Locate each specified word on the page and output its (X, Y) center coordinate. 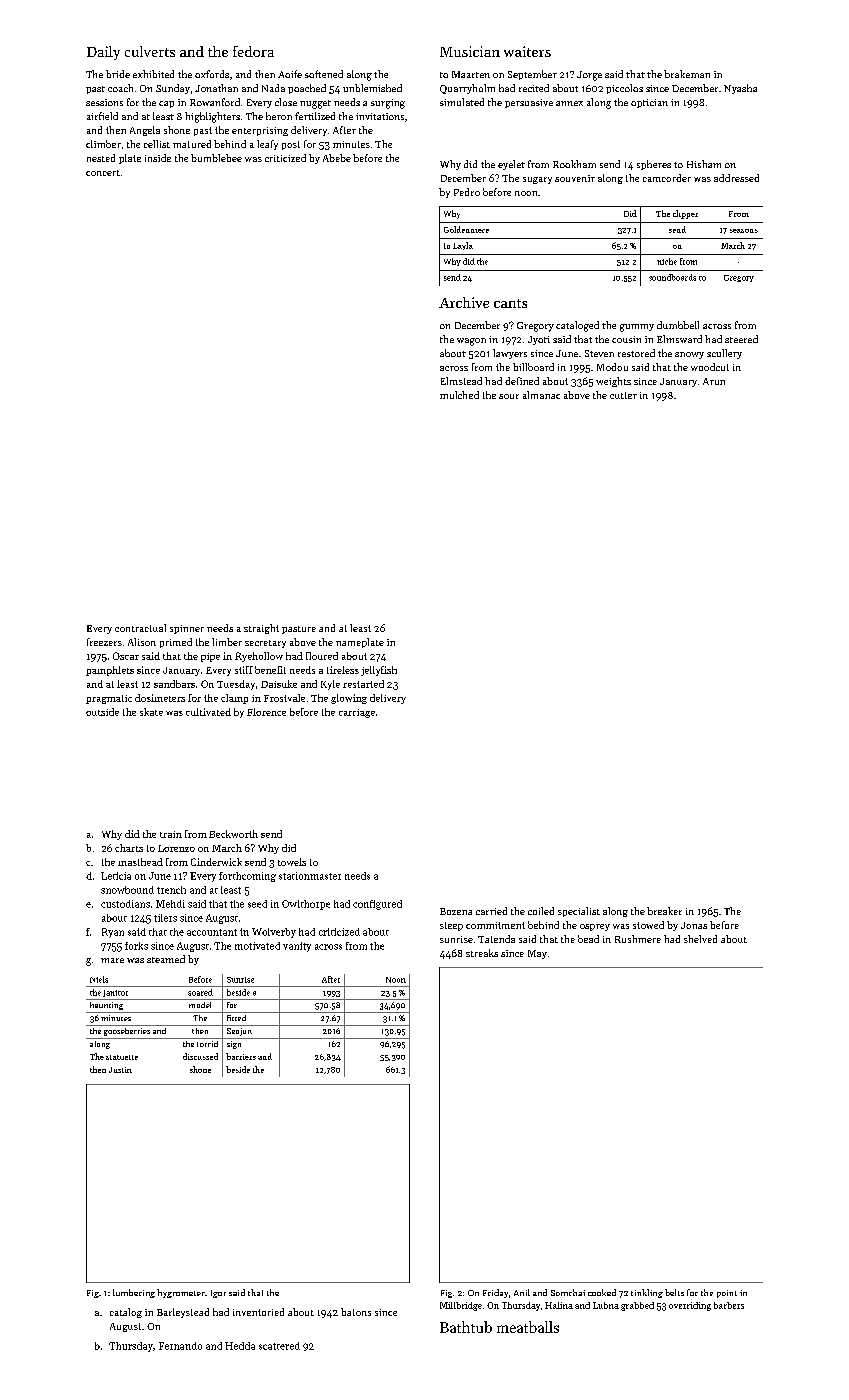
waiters (527, 51)
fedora (253, 51)
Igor (218, 1294)
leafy (267, 145)
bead (588, 939)
